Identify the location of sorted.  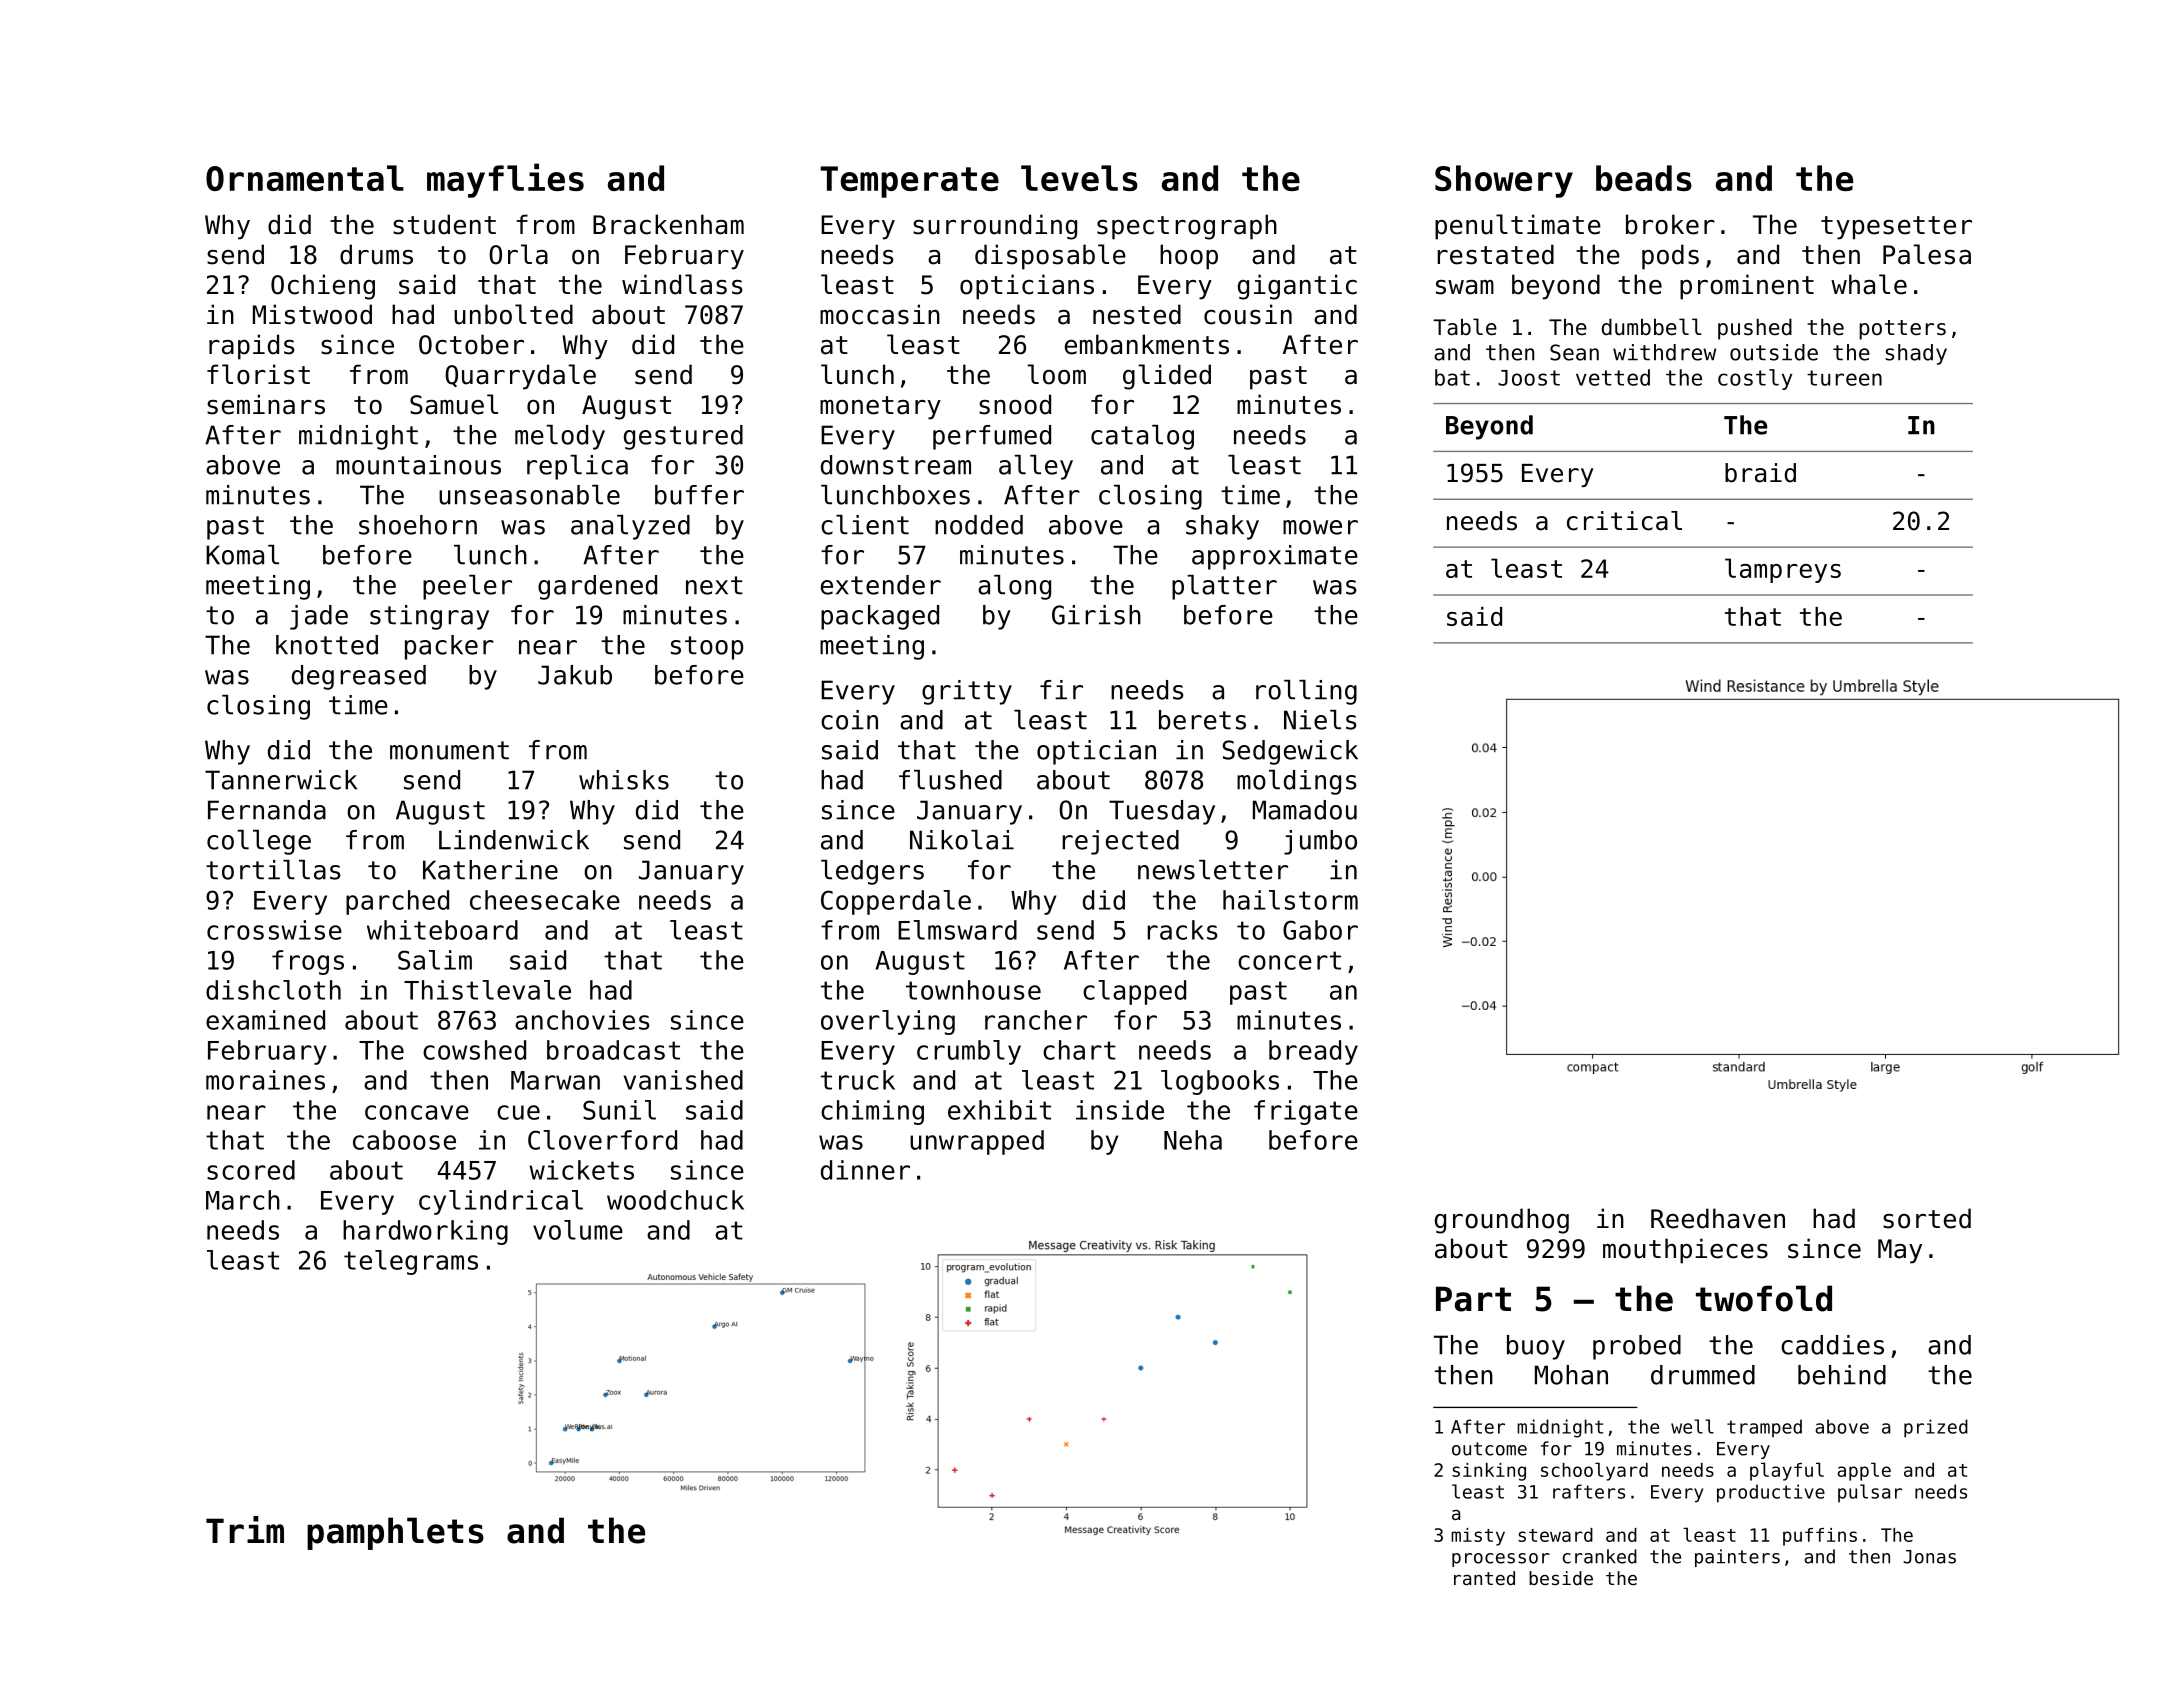
(1927, 1218).
